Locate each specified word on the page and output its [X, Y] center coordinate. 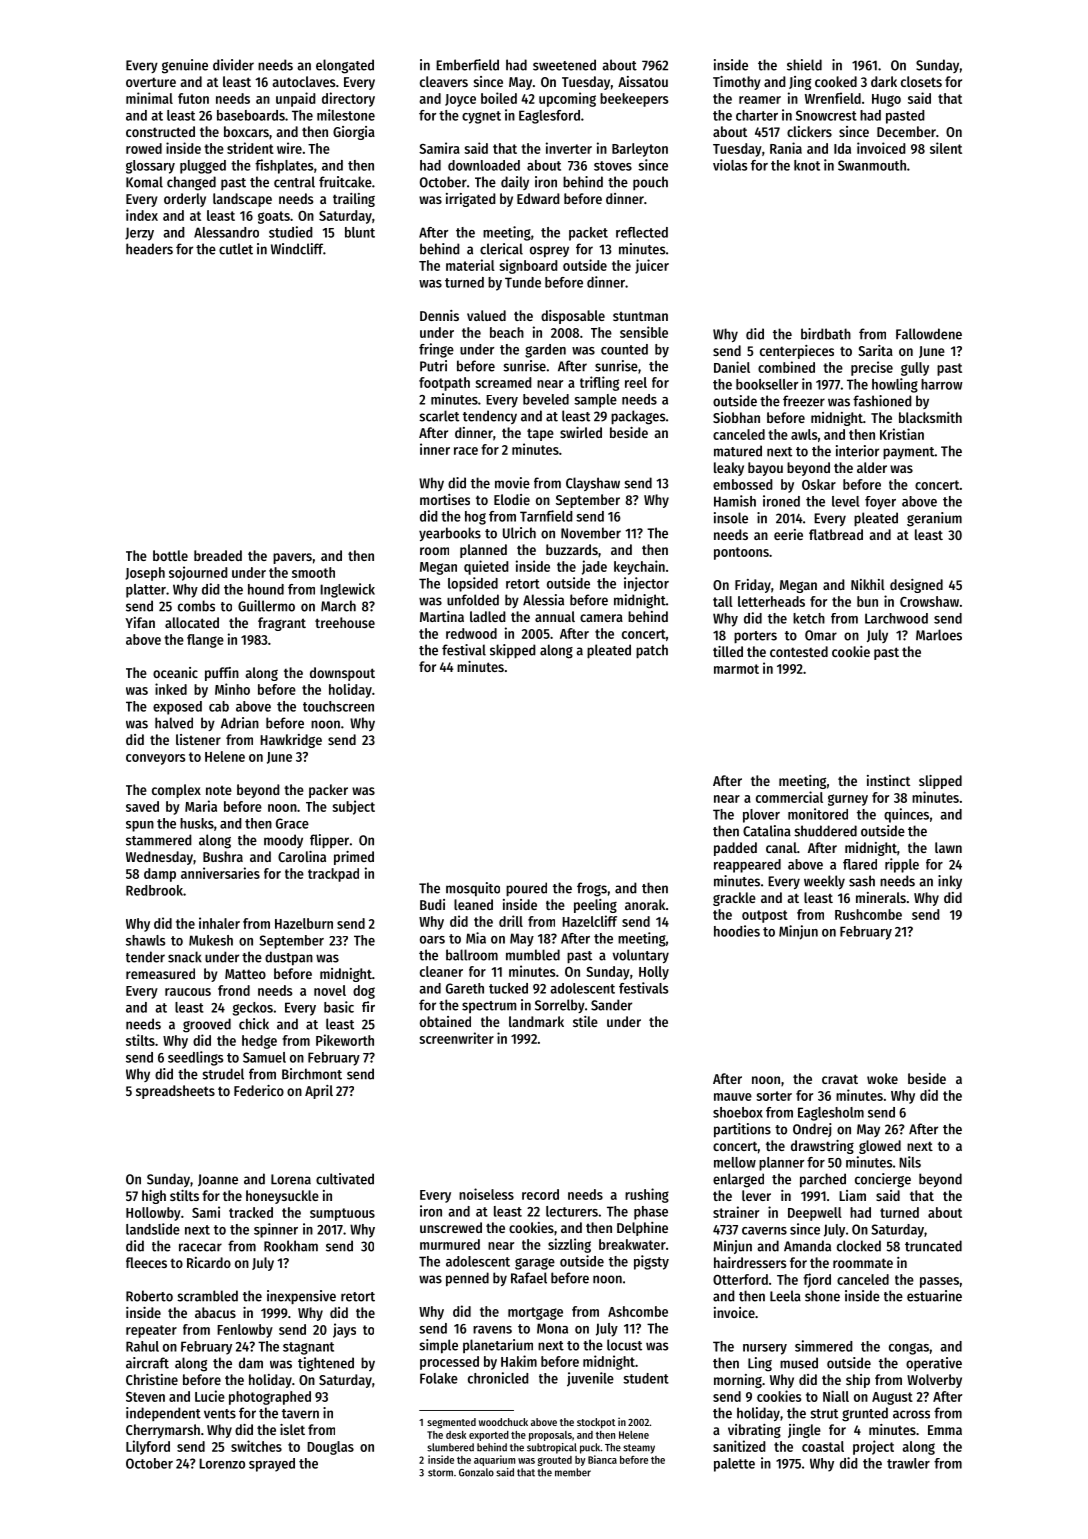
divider [233, 65]
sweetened [564, 65]
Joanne [218, 1180]
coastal [823, 1446]
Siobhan [736, 417]
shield [804, 65]
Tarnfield [546, 516]
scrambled [207, 1296]
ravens [492, 1330]
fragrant [282, 624]
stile [585, 1021]
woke [882, 1078]
